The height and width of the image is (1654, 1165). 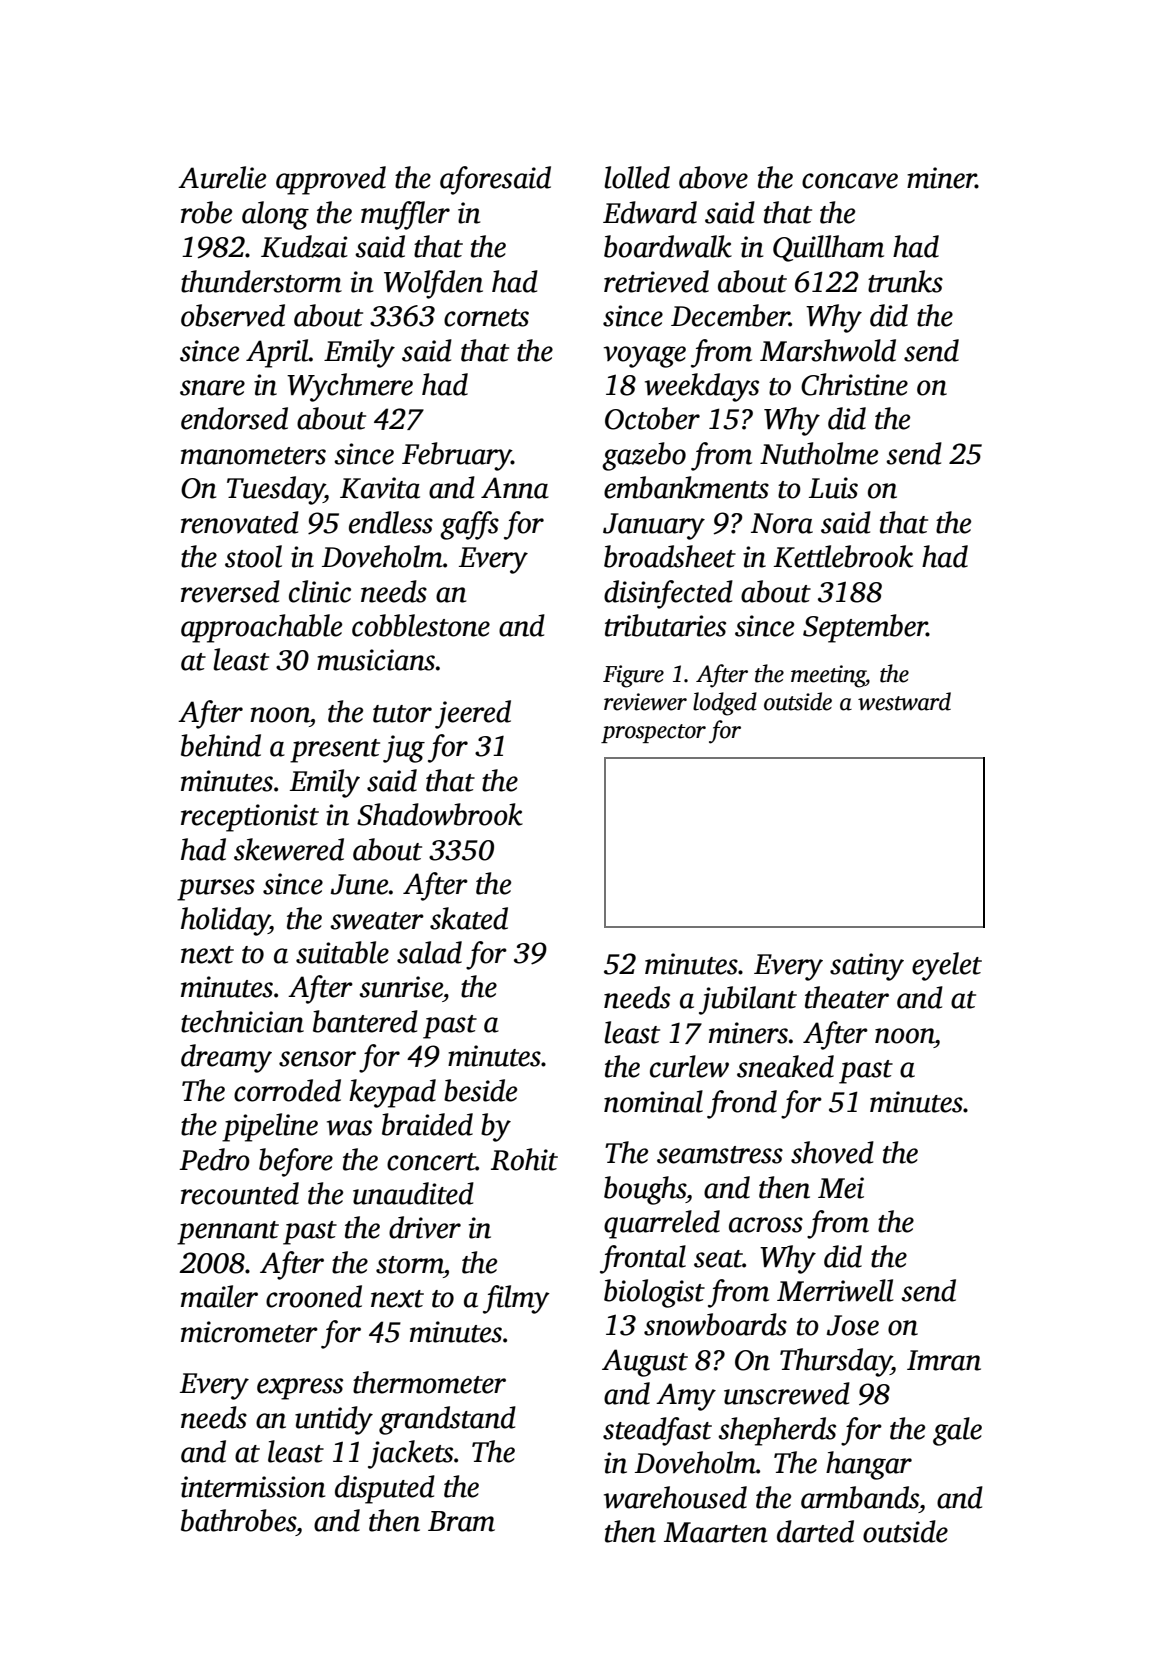 What do you see at coordinates (469, 918) in the image?
I see `skated` at bounding box center [469, 918].
